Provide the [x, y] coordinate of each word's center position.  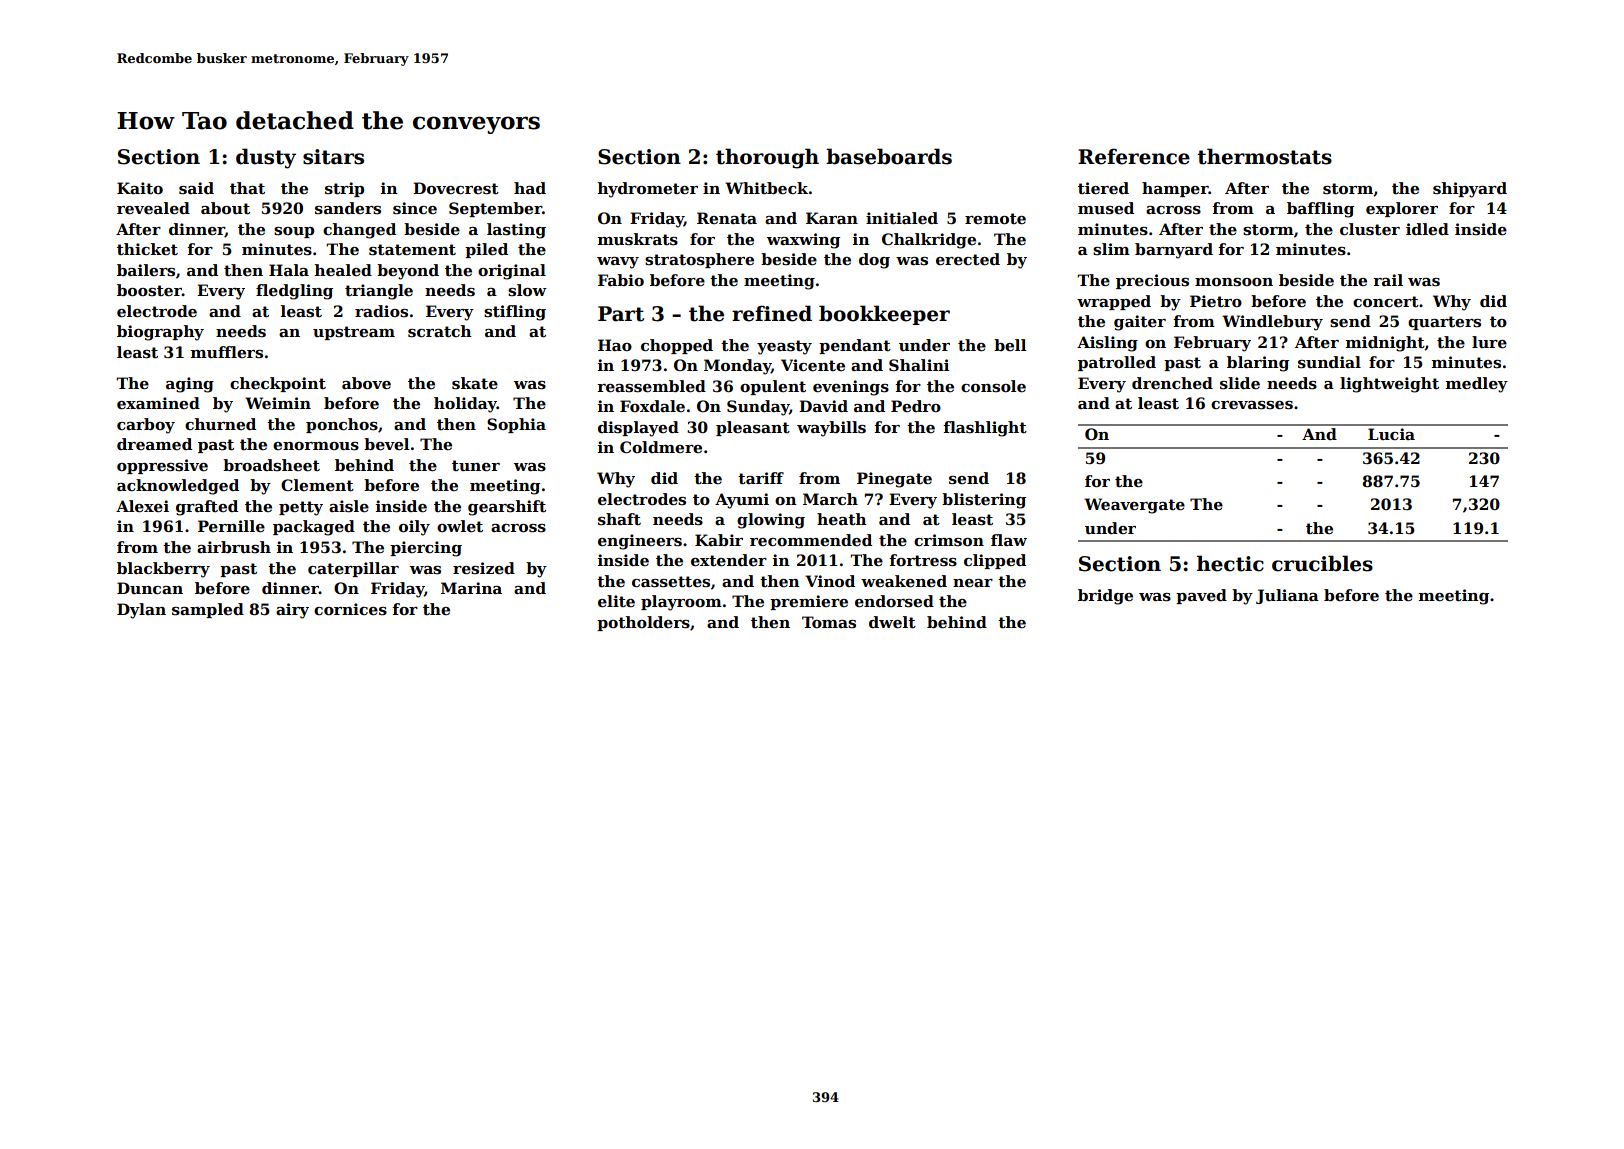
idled [1427, 229]
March [830, 499]
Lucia [1391, 434]
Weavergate [1134, 506]
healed [343, 270]
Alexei [142, 506]
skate [475, 383]
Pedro [916, 406]
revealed [153, 208]
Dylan [141, 611]
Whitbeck [766, 188]
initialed [902, 218]
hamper [1175, 189]
